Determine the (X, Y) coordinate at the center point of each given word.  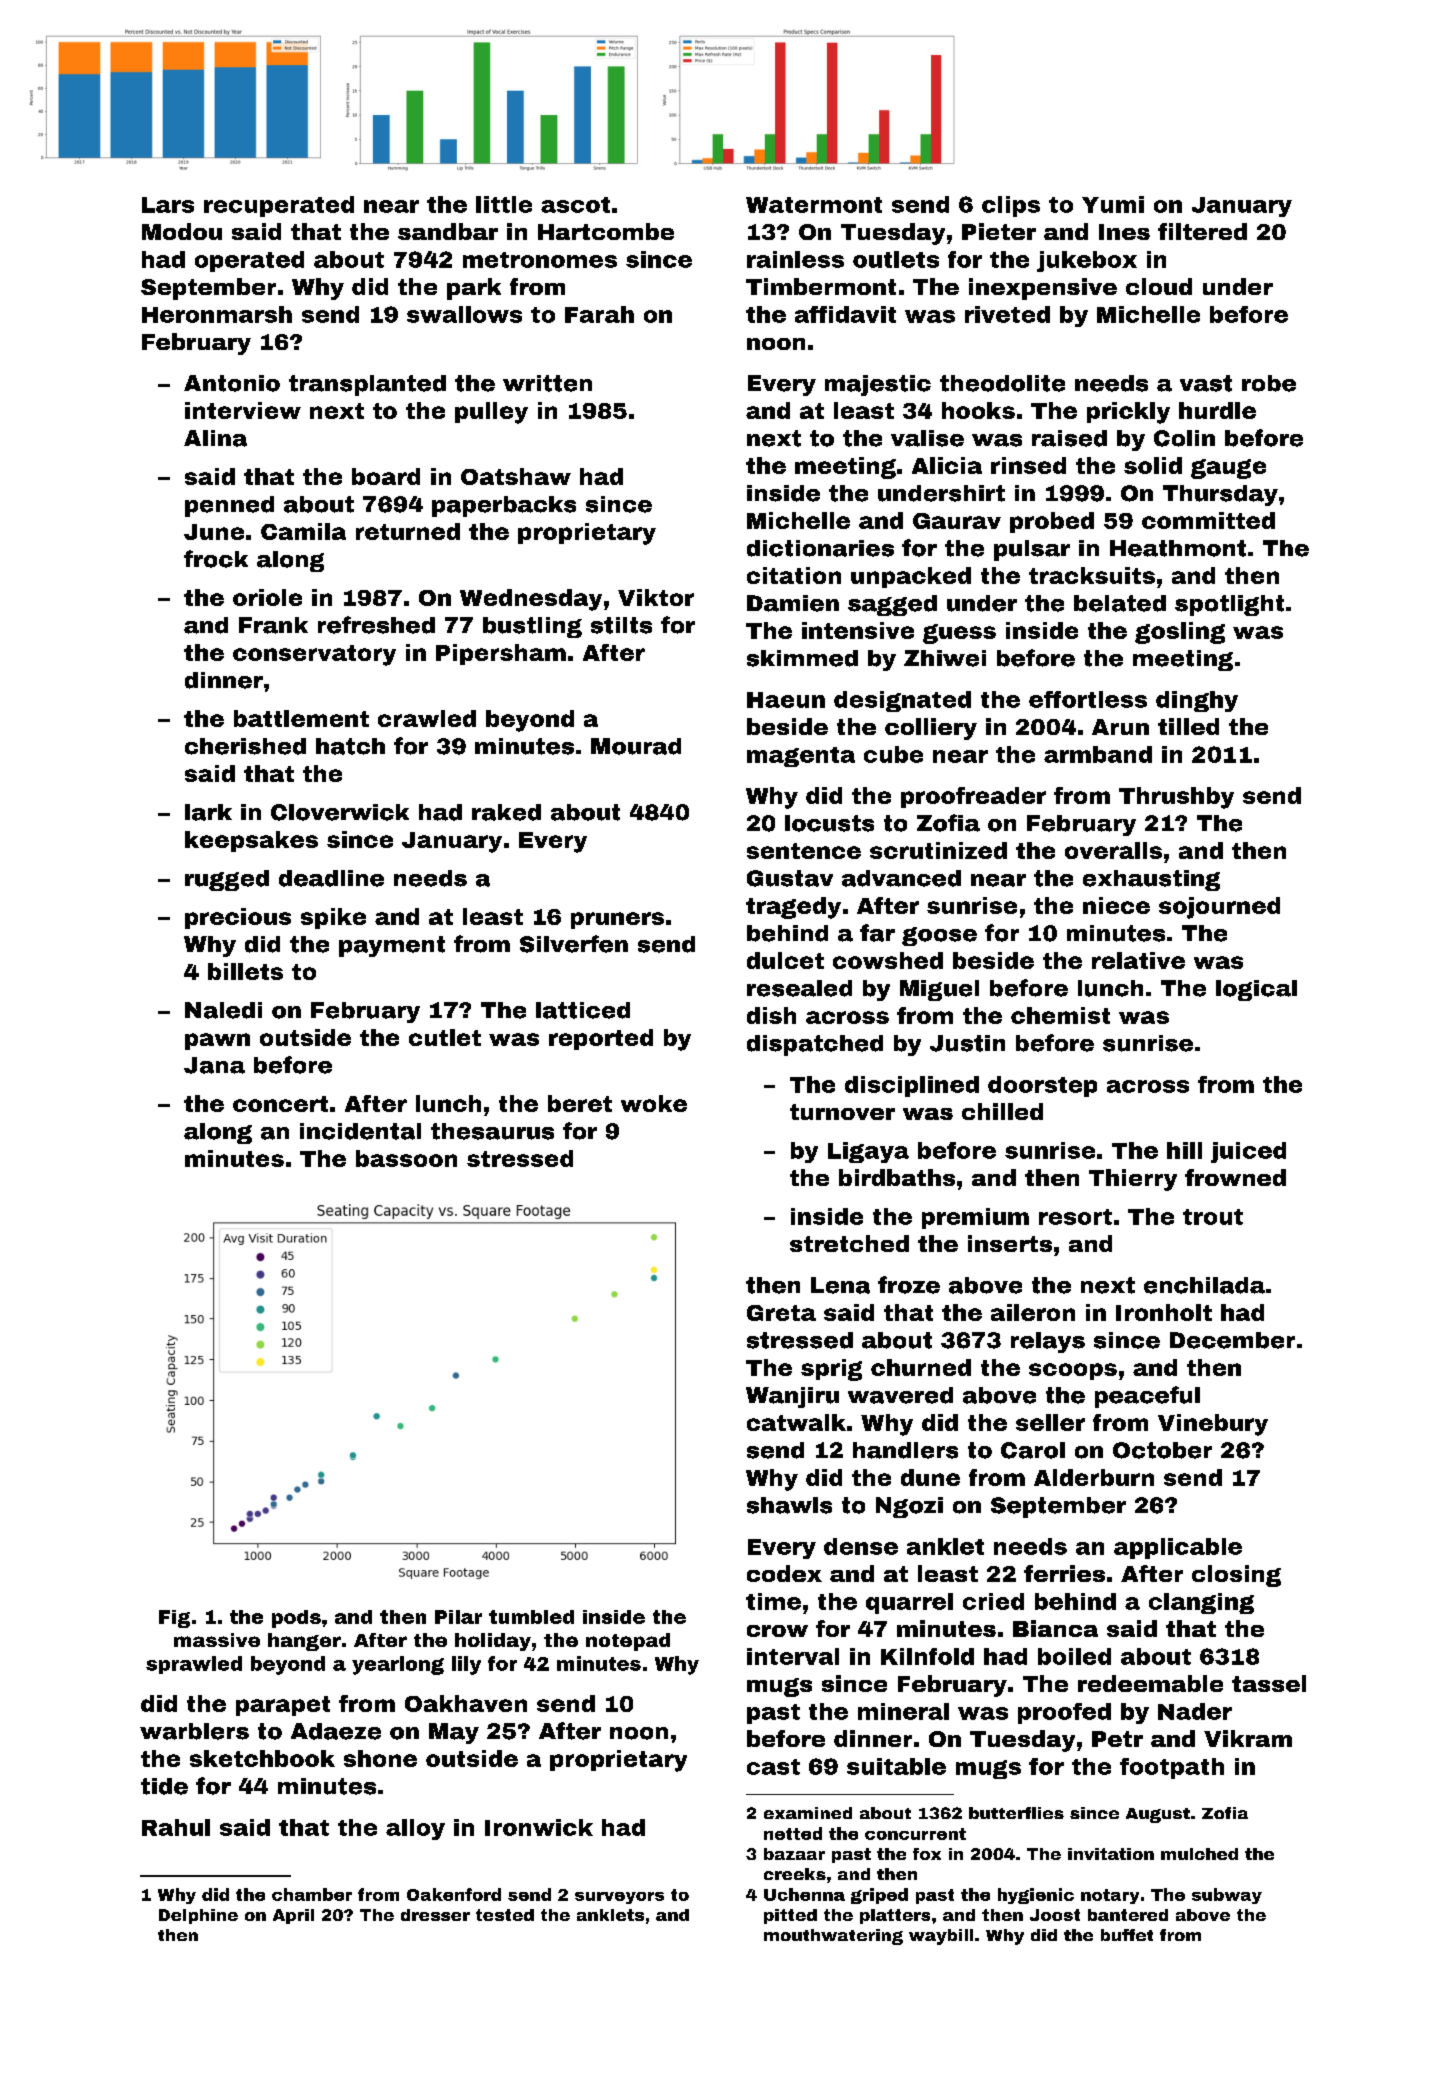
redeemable (1150, 1683)
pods (296, 1619)
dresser (435, 1915)
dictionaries (820, 548)
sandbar (448, 231)
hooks (978, 410)
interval (793, 1656)
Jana (214, 1065)
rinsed (1028, 465)
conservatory (314, 655)
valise (927, 438)
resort (1075, 1217)
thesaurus (492, 1131)
